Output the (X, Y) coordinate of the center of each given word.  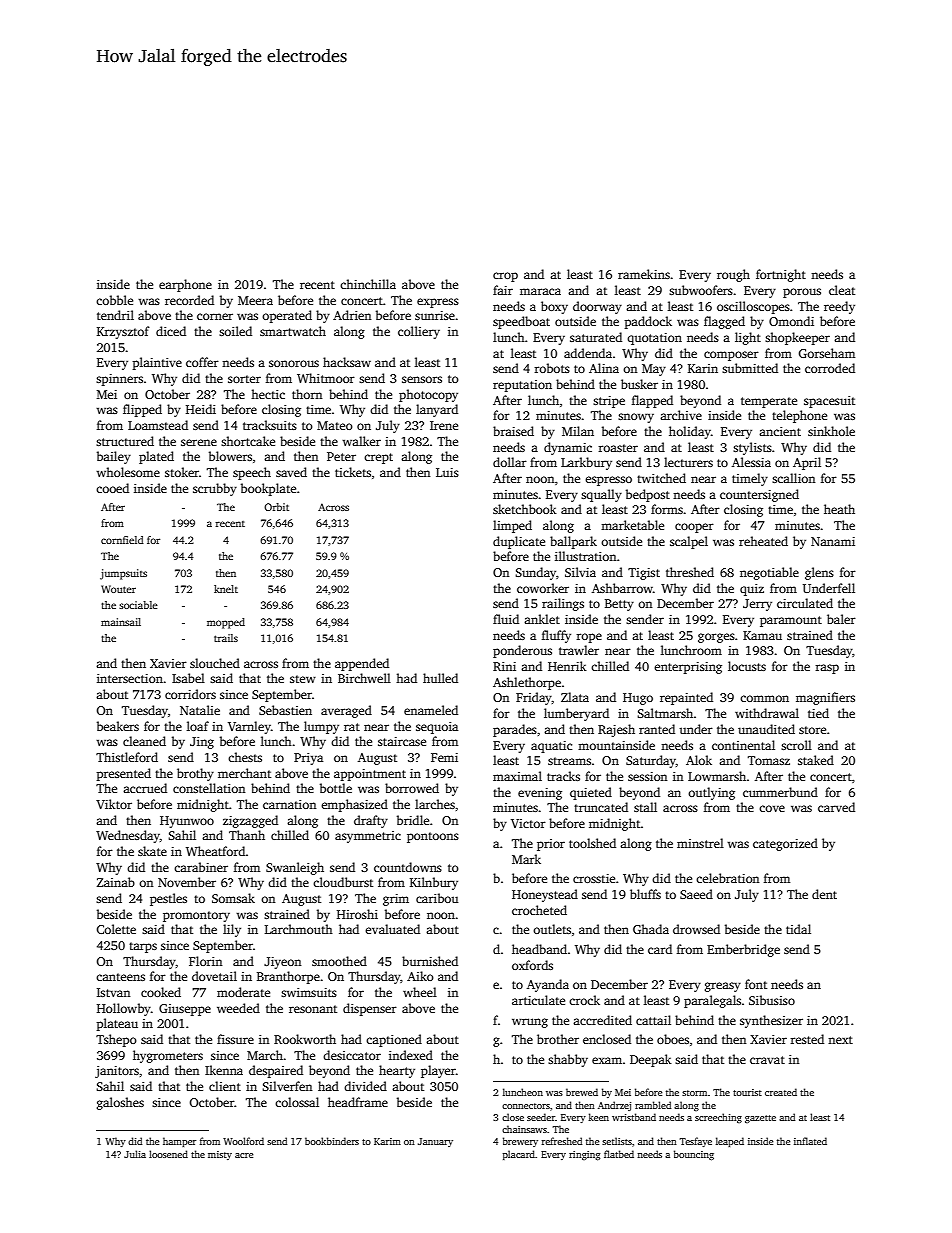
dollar (510, 462)
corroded (830, 368)
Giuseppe (185, 1010)
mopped (226, 623)
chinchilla (368, 284)
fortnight (781, 275)
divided (365, 1086)
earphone (185, 285)
